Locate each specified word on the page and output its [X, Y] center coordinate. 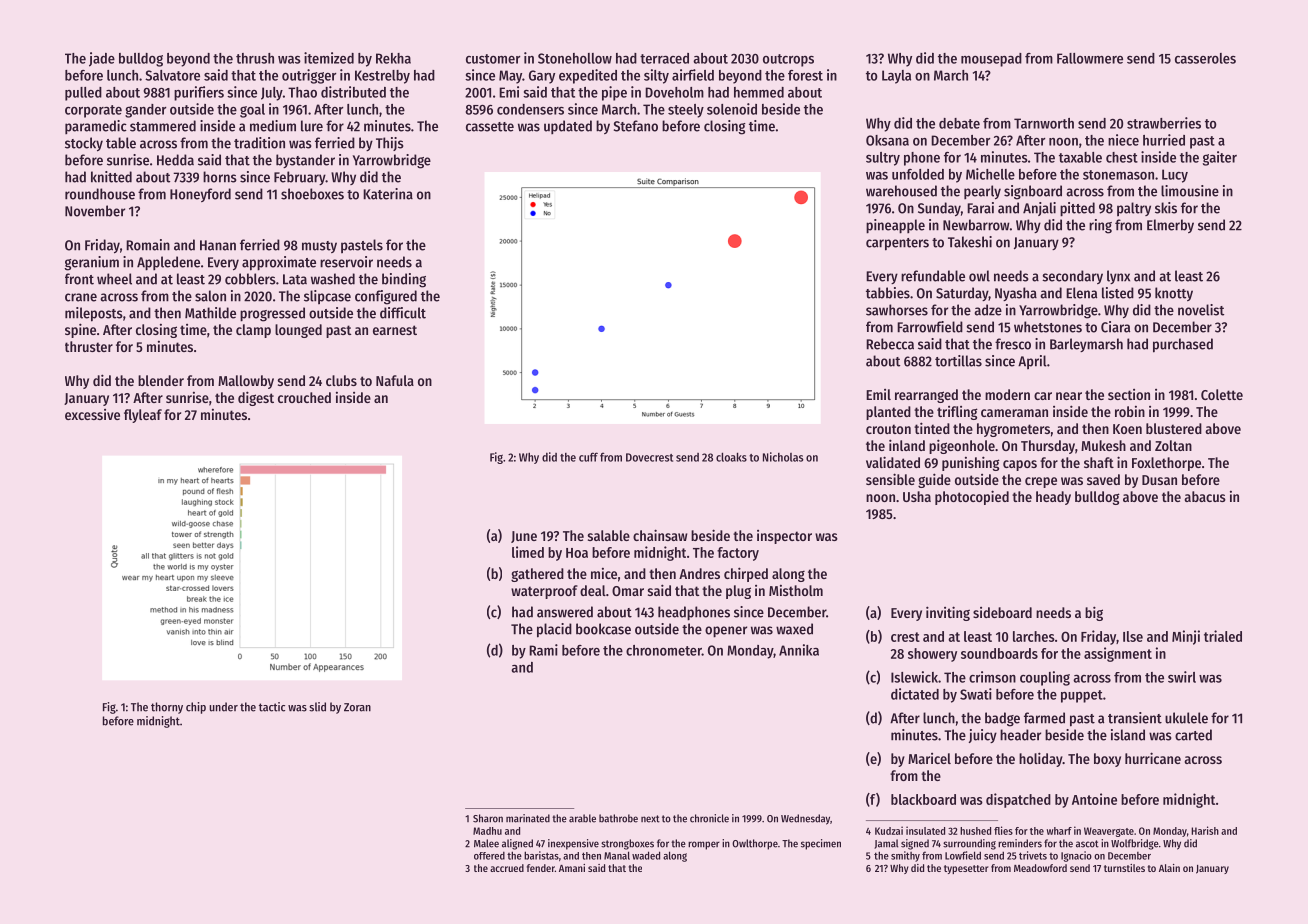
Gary [542, 77]
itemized [329, 58]
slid [317, 707]
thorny [167, 708]
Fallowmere [1090, 58]
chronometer [664, 650]
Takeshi [970, 242]
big [1094, 613]
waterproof [544, 592]
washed [333, 279]
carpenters [897, 244]
